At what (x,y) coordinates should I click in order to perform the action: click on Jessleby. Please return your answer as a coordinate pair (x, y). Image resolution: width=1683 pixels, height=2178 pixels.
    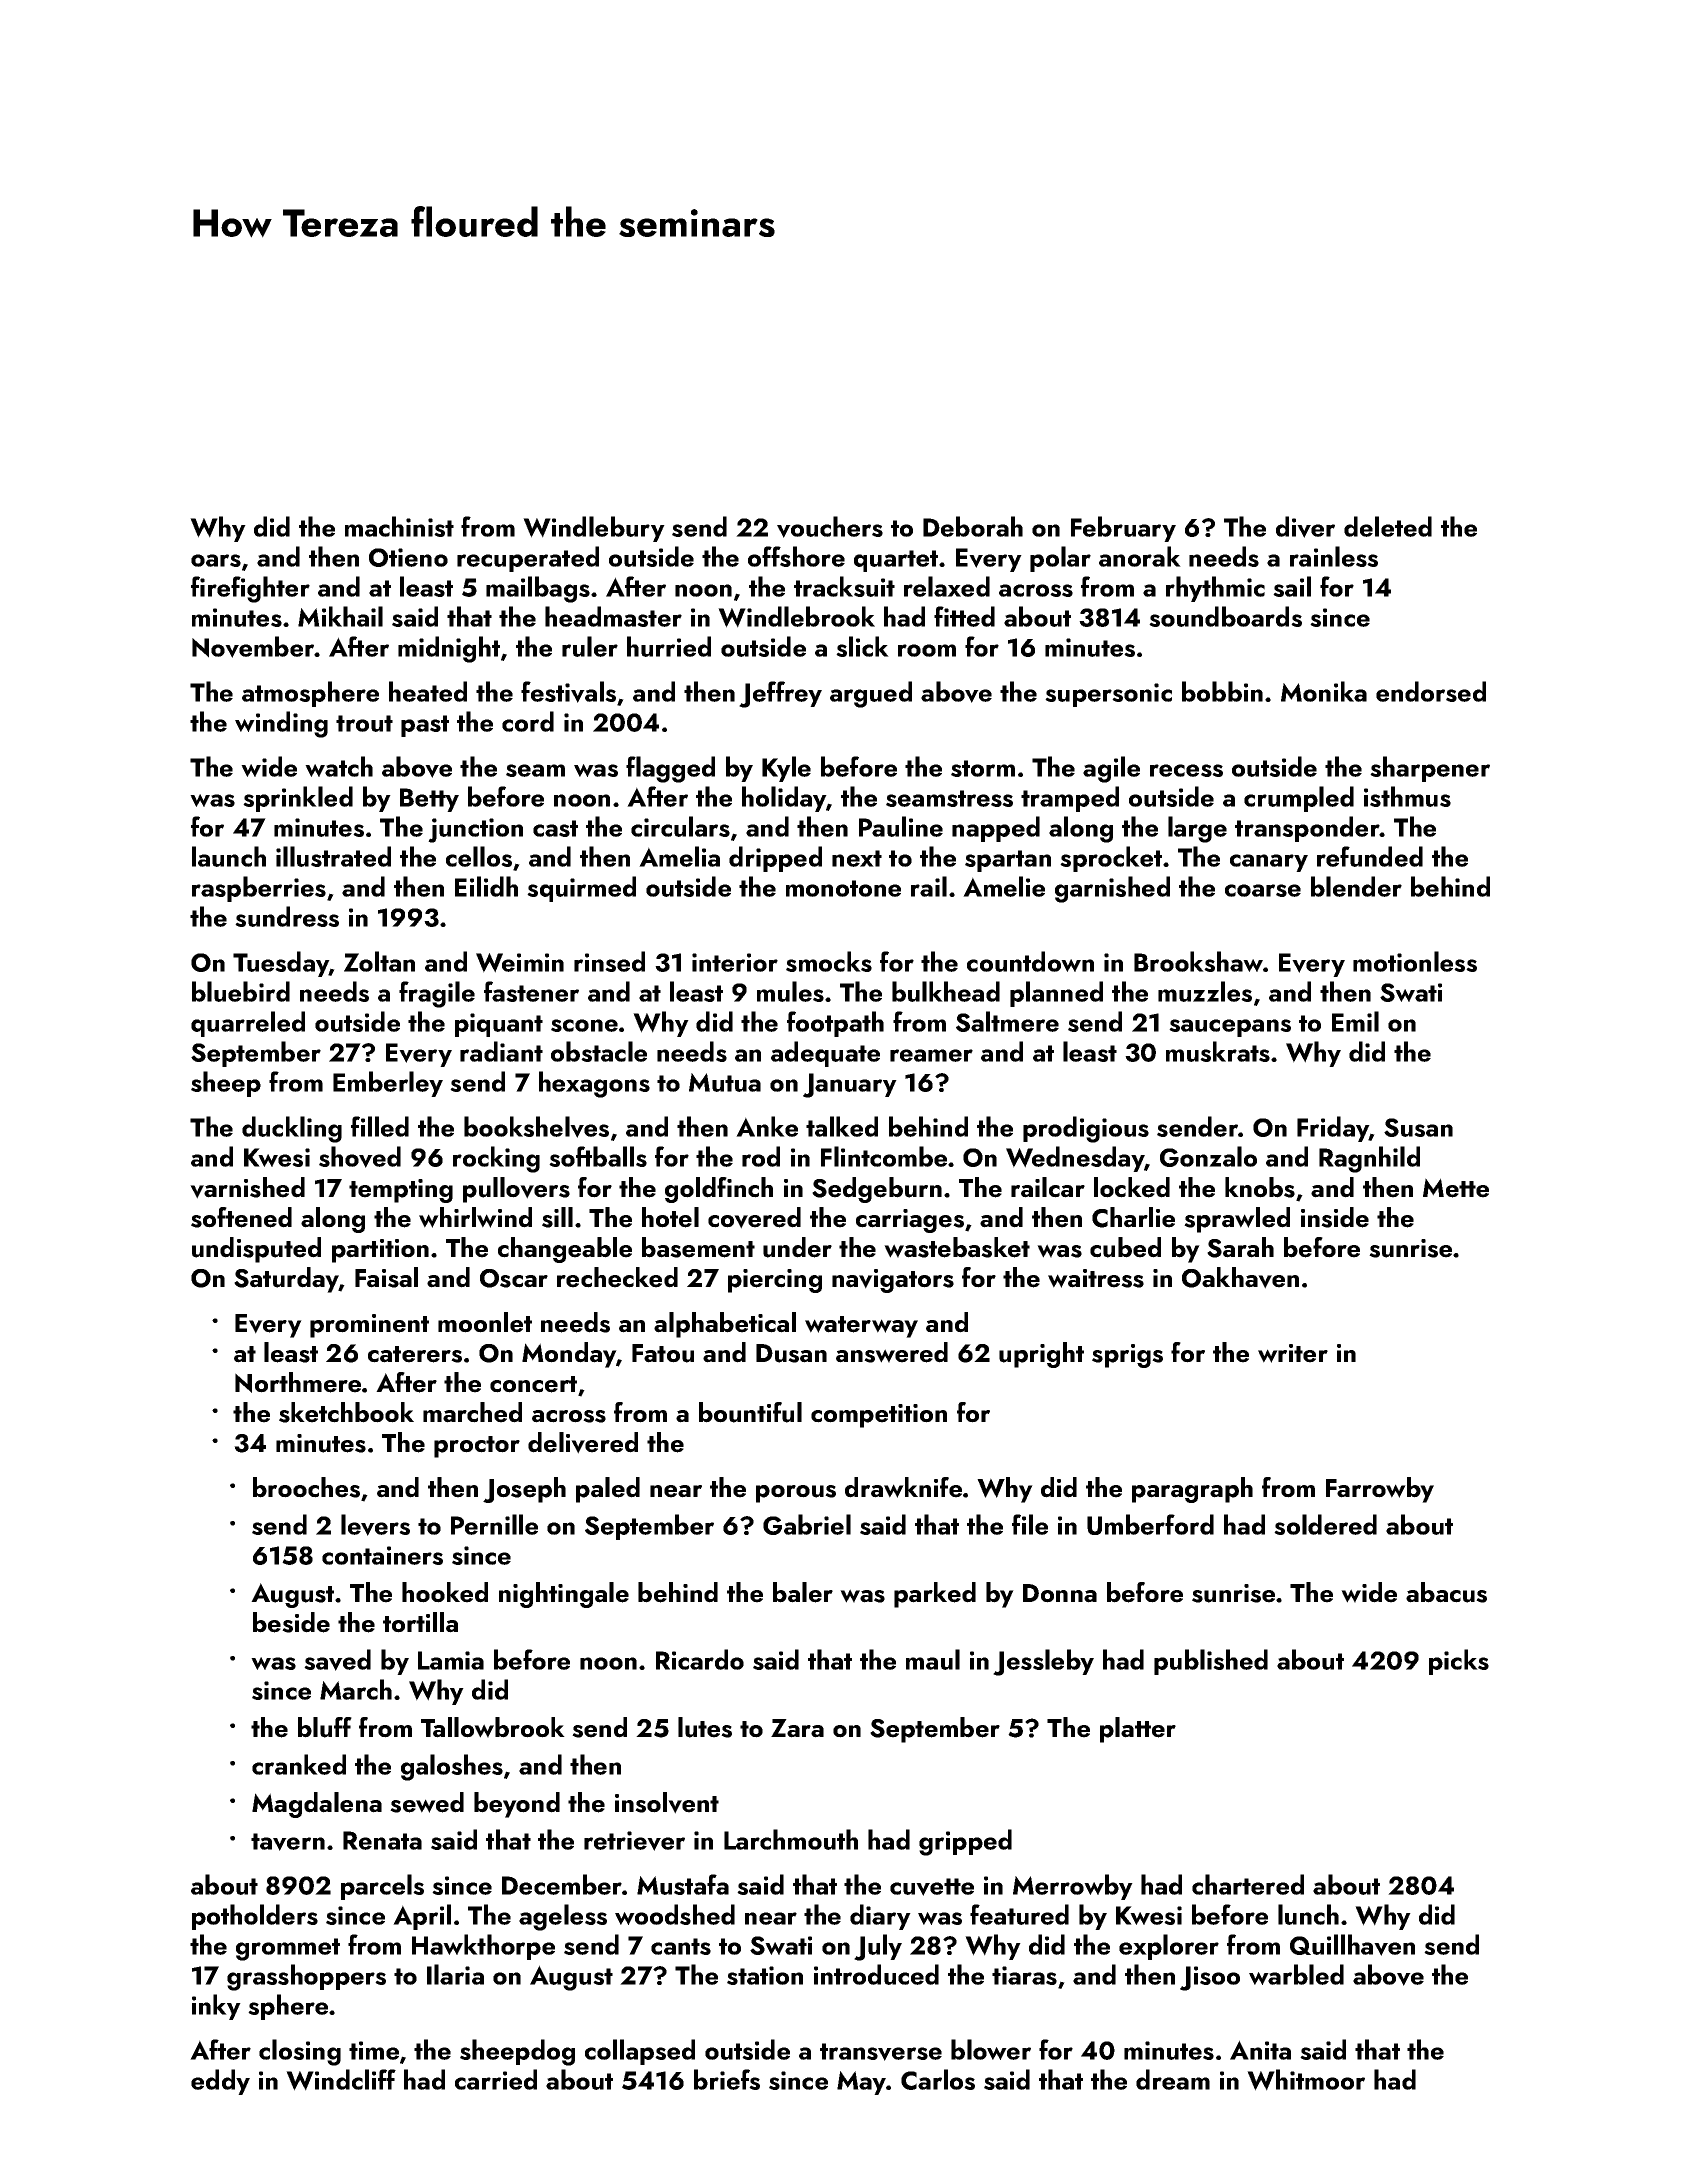
    Looking at the image, I should click on (1043, 1662).
